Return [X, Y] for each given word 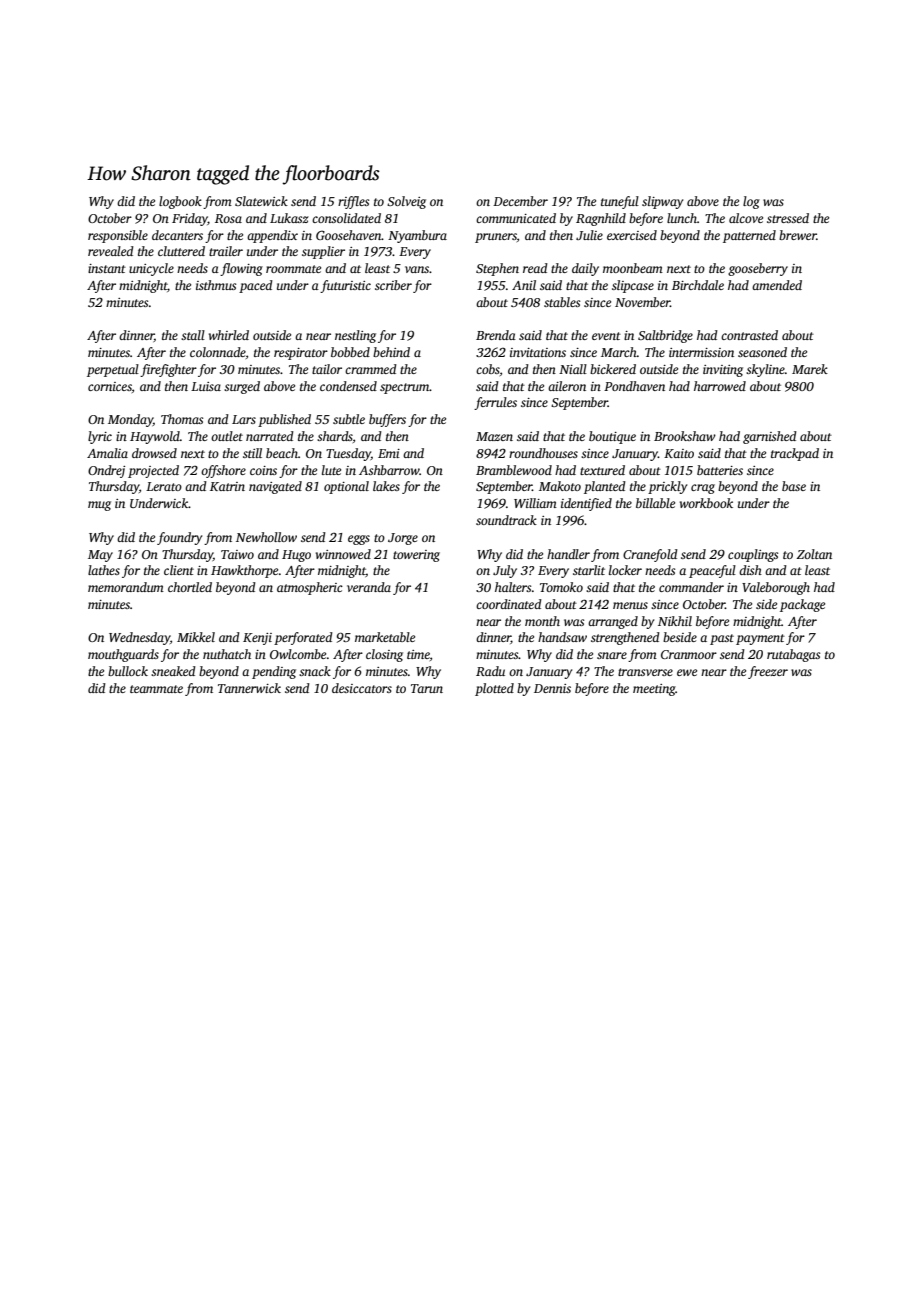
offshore [223, 471]
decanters [177, 235]
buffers [387, 420]
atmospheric [310, 588]
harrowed [720, 386]
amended [777, 285]
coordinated [509, 604]
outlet [227, 436]
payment [760, 639]
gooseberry [758, 269]
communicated [516, 218]
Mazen [494, 436]
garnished [770, 437]
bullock [128, 671]
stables [562, 302]
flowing [241, 269]
